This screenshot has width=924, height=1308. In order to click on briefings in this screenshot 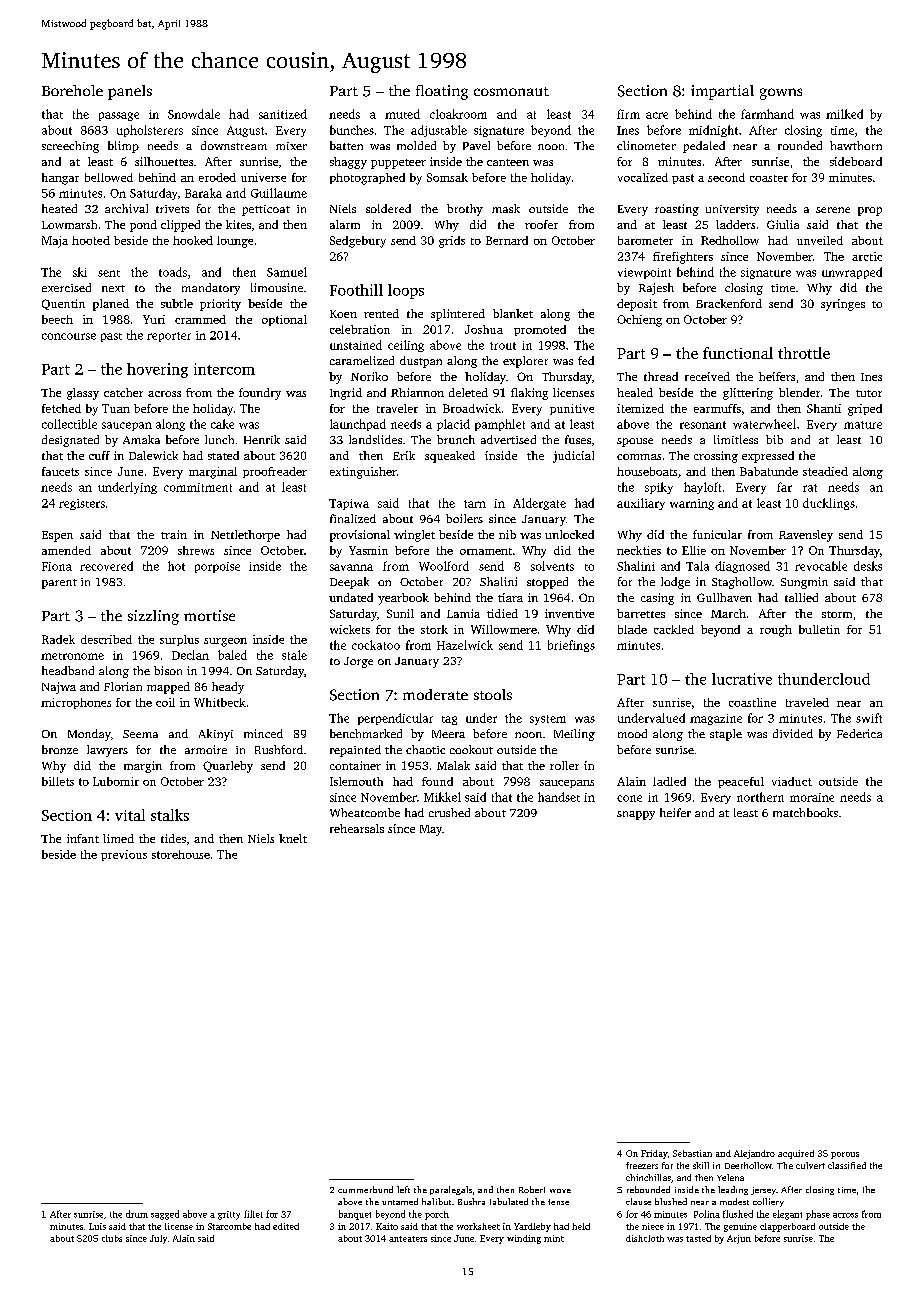, I will do `click(571, 646)`.
